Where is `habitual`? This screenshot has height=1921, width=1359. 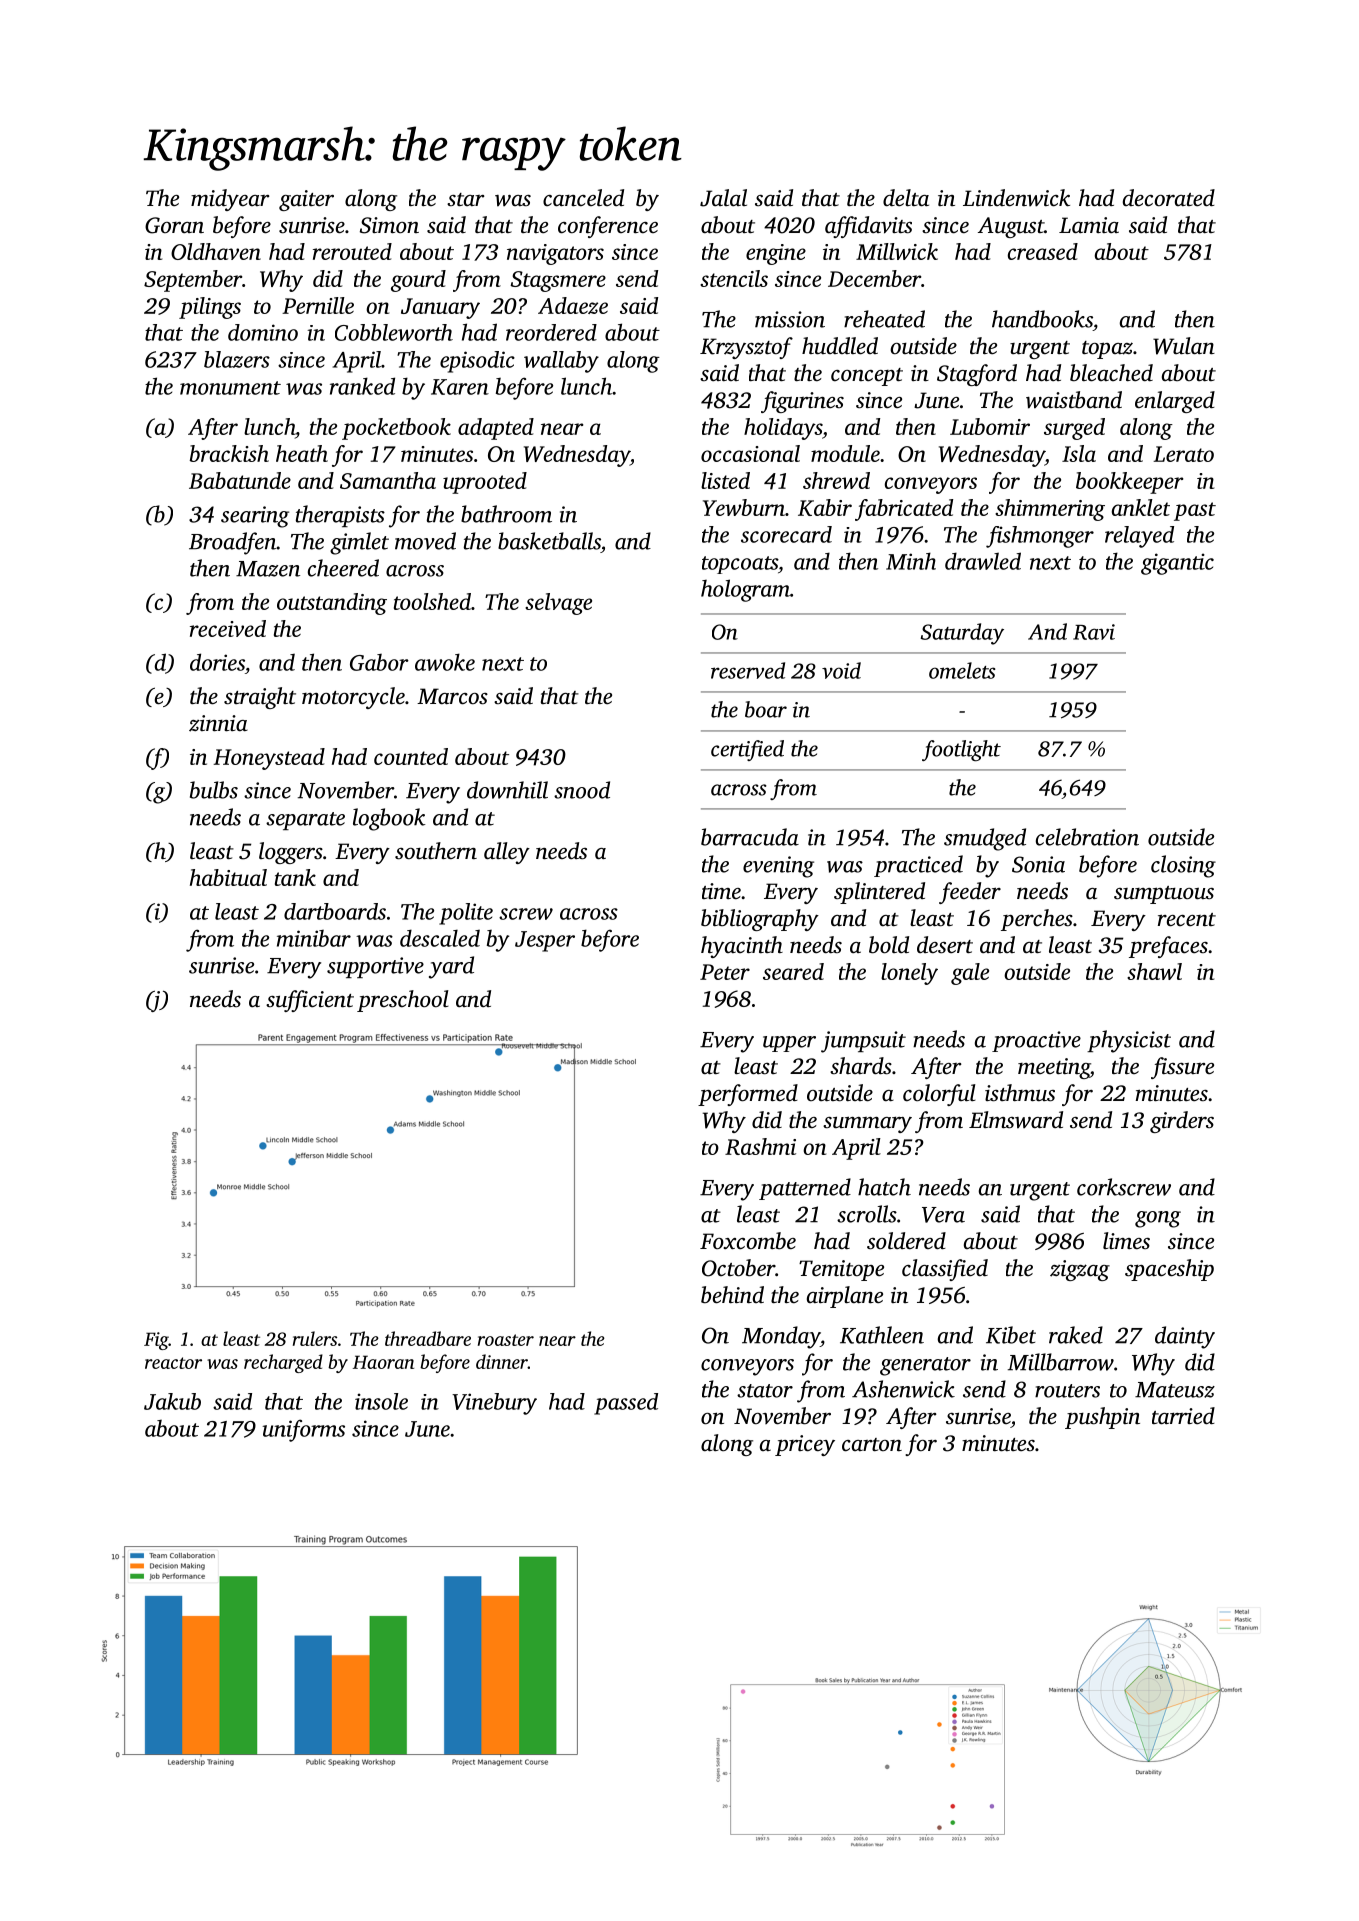 habitual is located at coordinates (228, 877).
